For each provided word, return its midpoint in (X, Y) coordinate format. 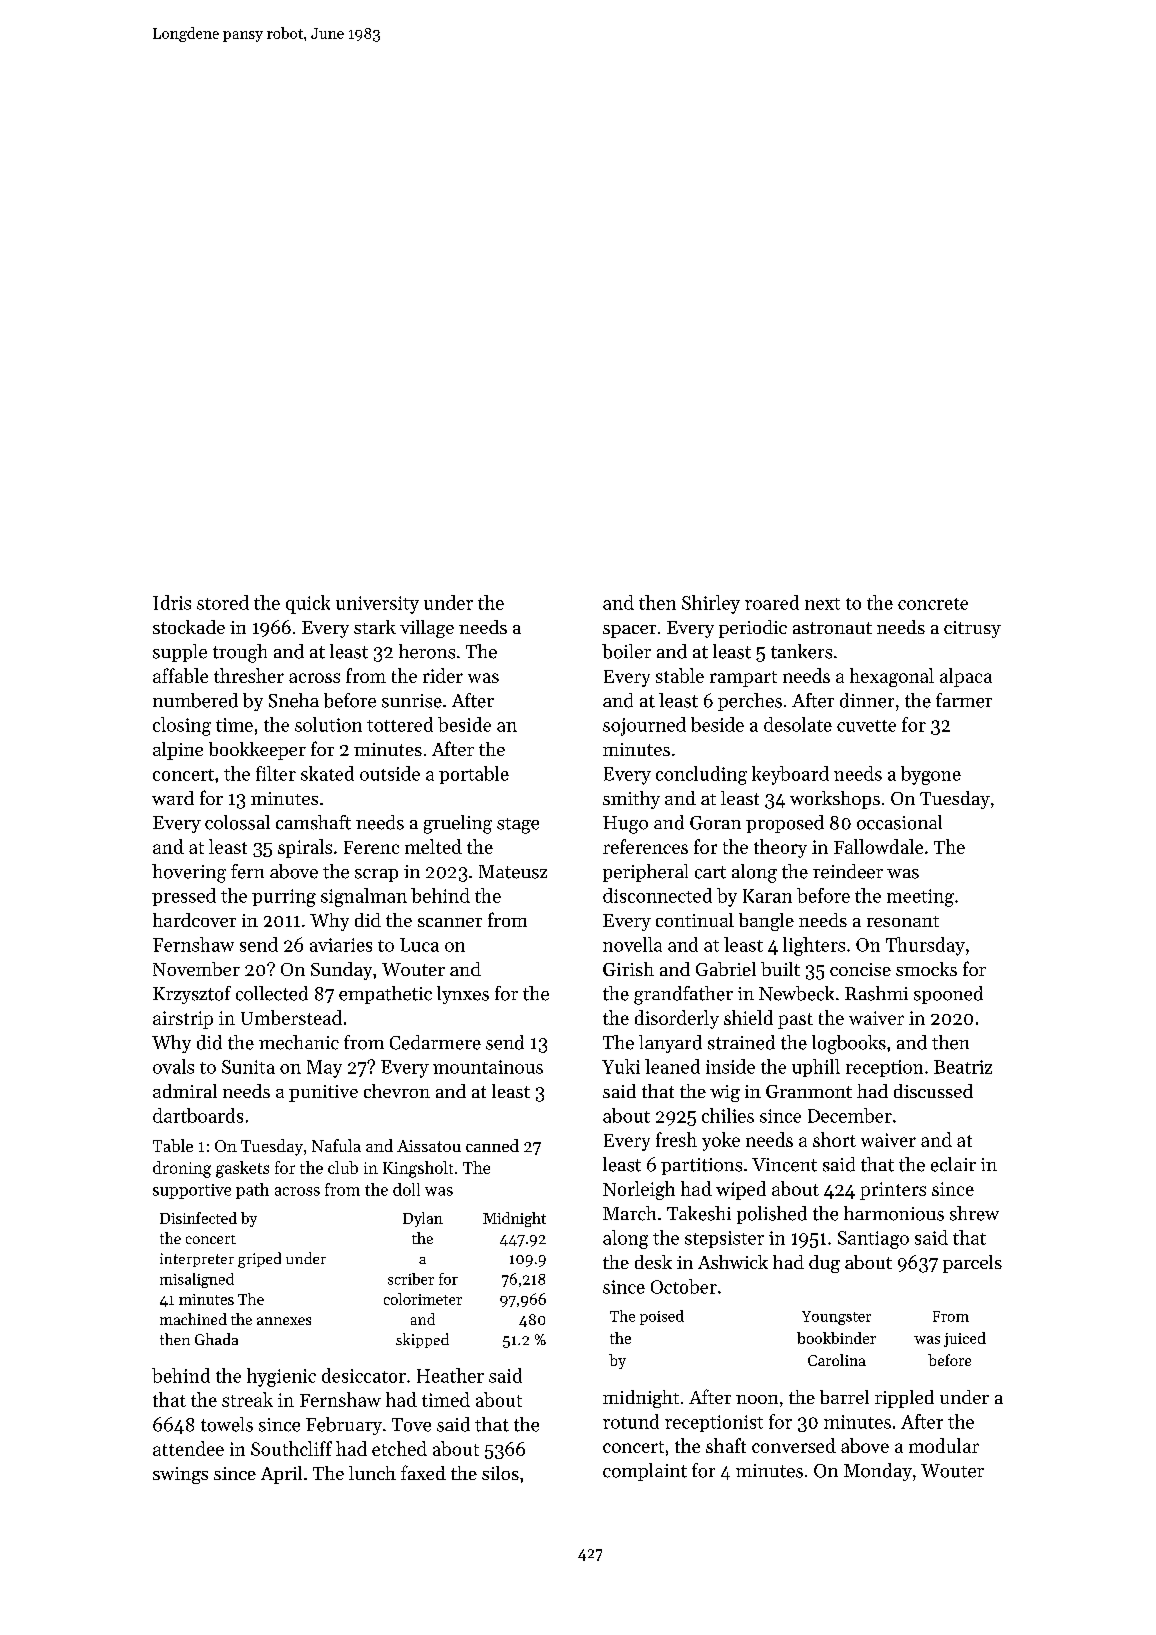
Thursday (925, 946)
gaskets (242, 1169)
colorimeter (423, 1299)
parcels (972, 1264)
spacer (629, 631)
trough (240, 653)
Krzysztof (192, 995)
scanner (450, 922)
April (281, 1475)
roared (772, 602)
